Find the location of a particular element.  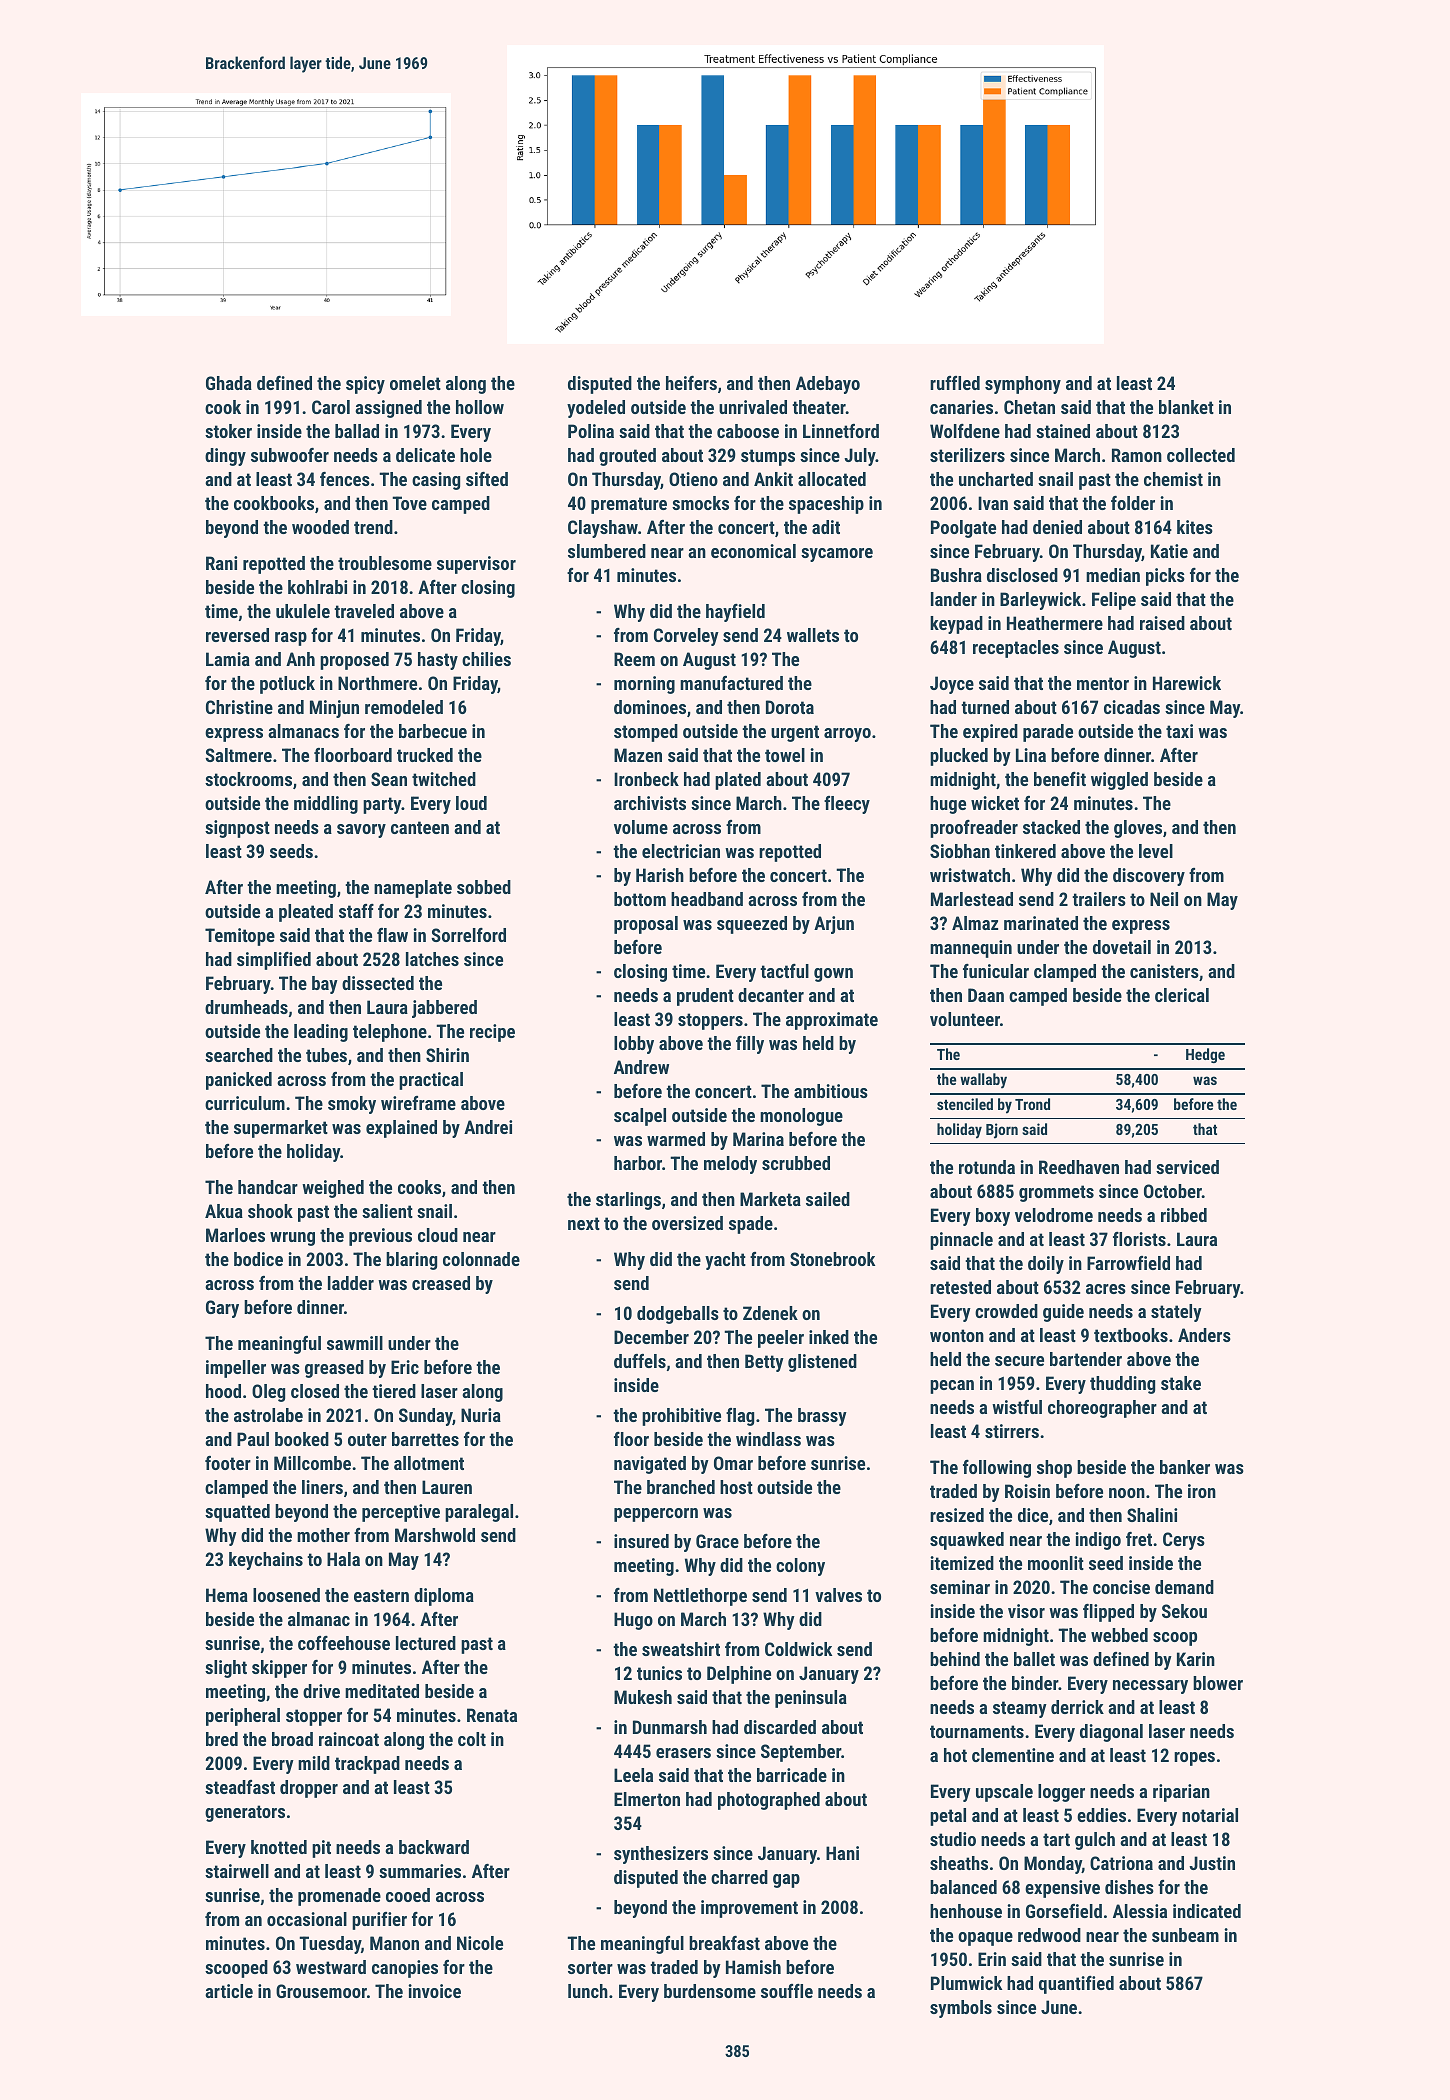

Anders is located at coordinates (1204, 1335).
